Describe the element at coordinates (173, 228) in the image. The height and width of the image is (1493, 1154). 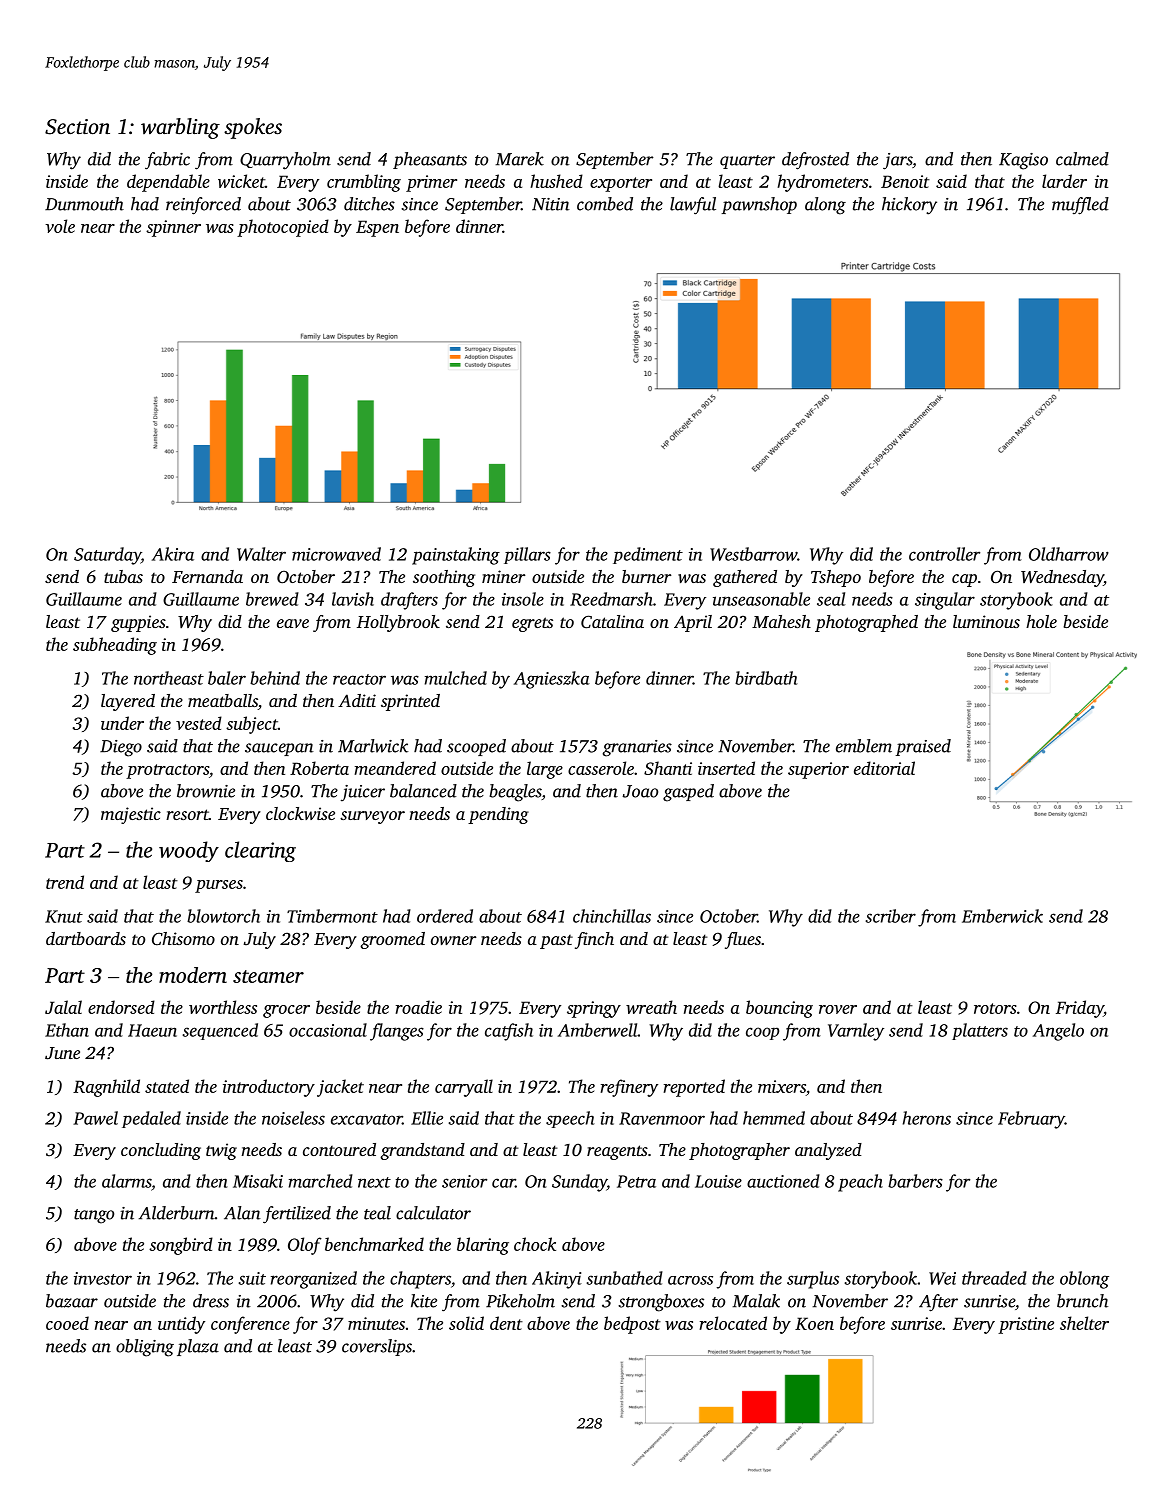
I see `spinner` at that location.
